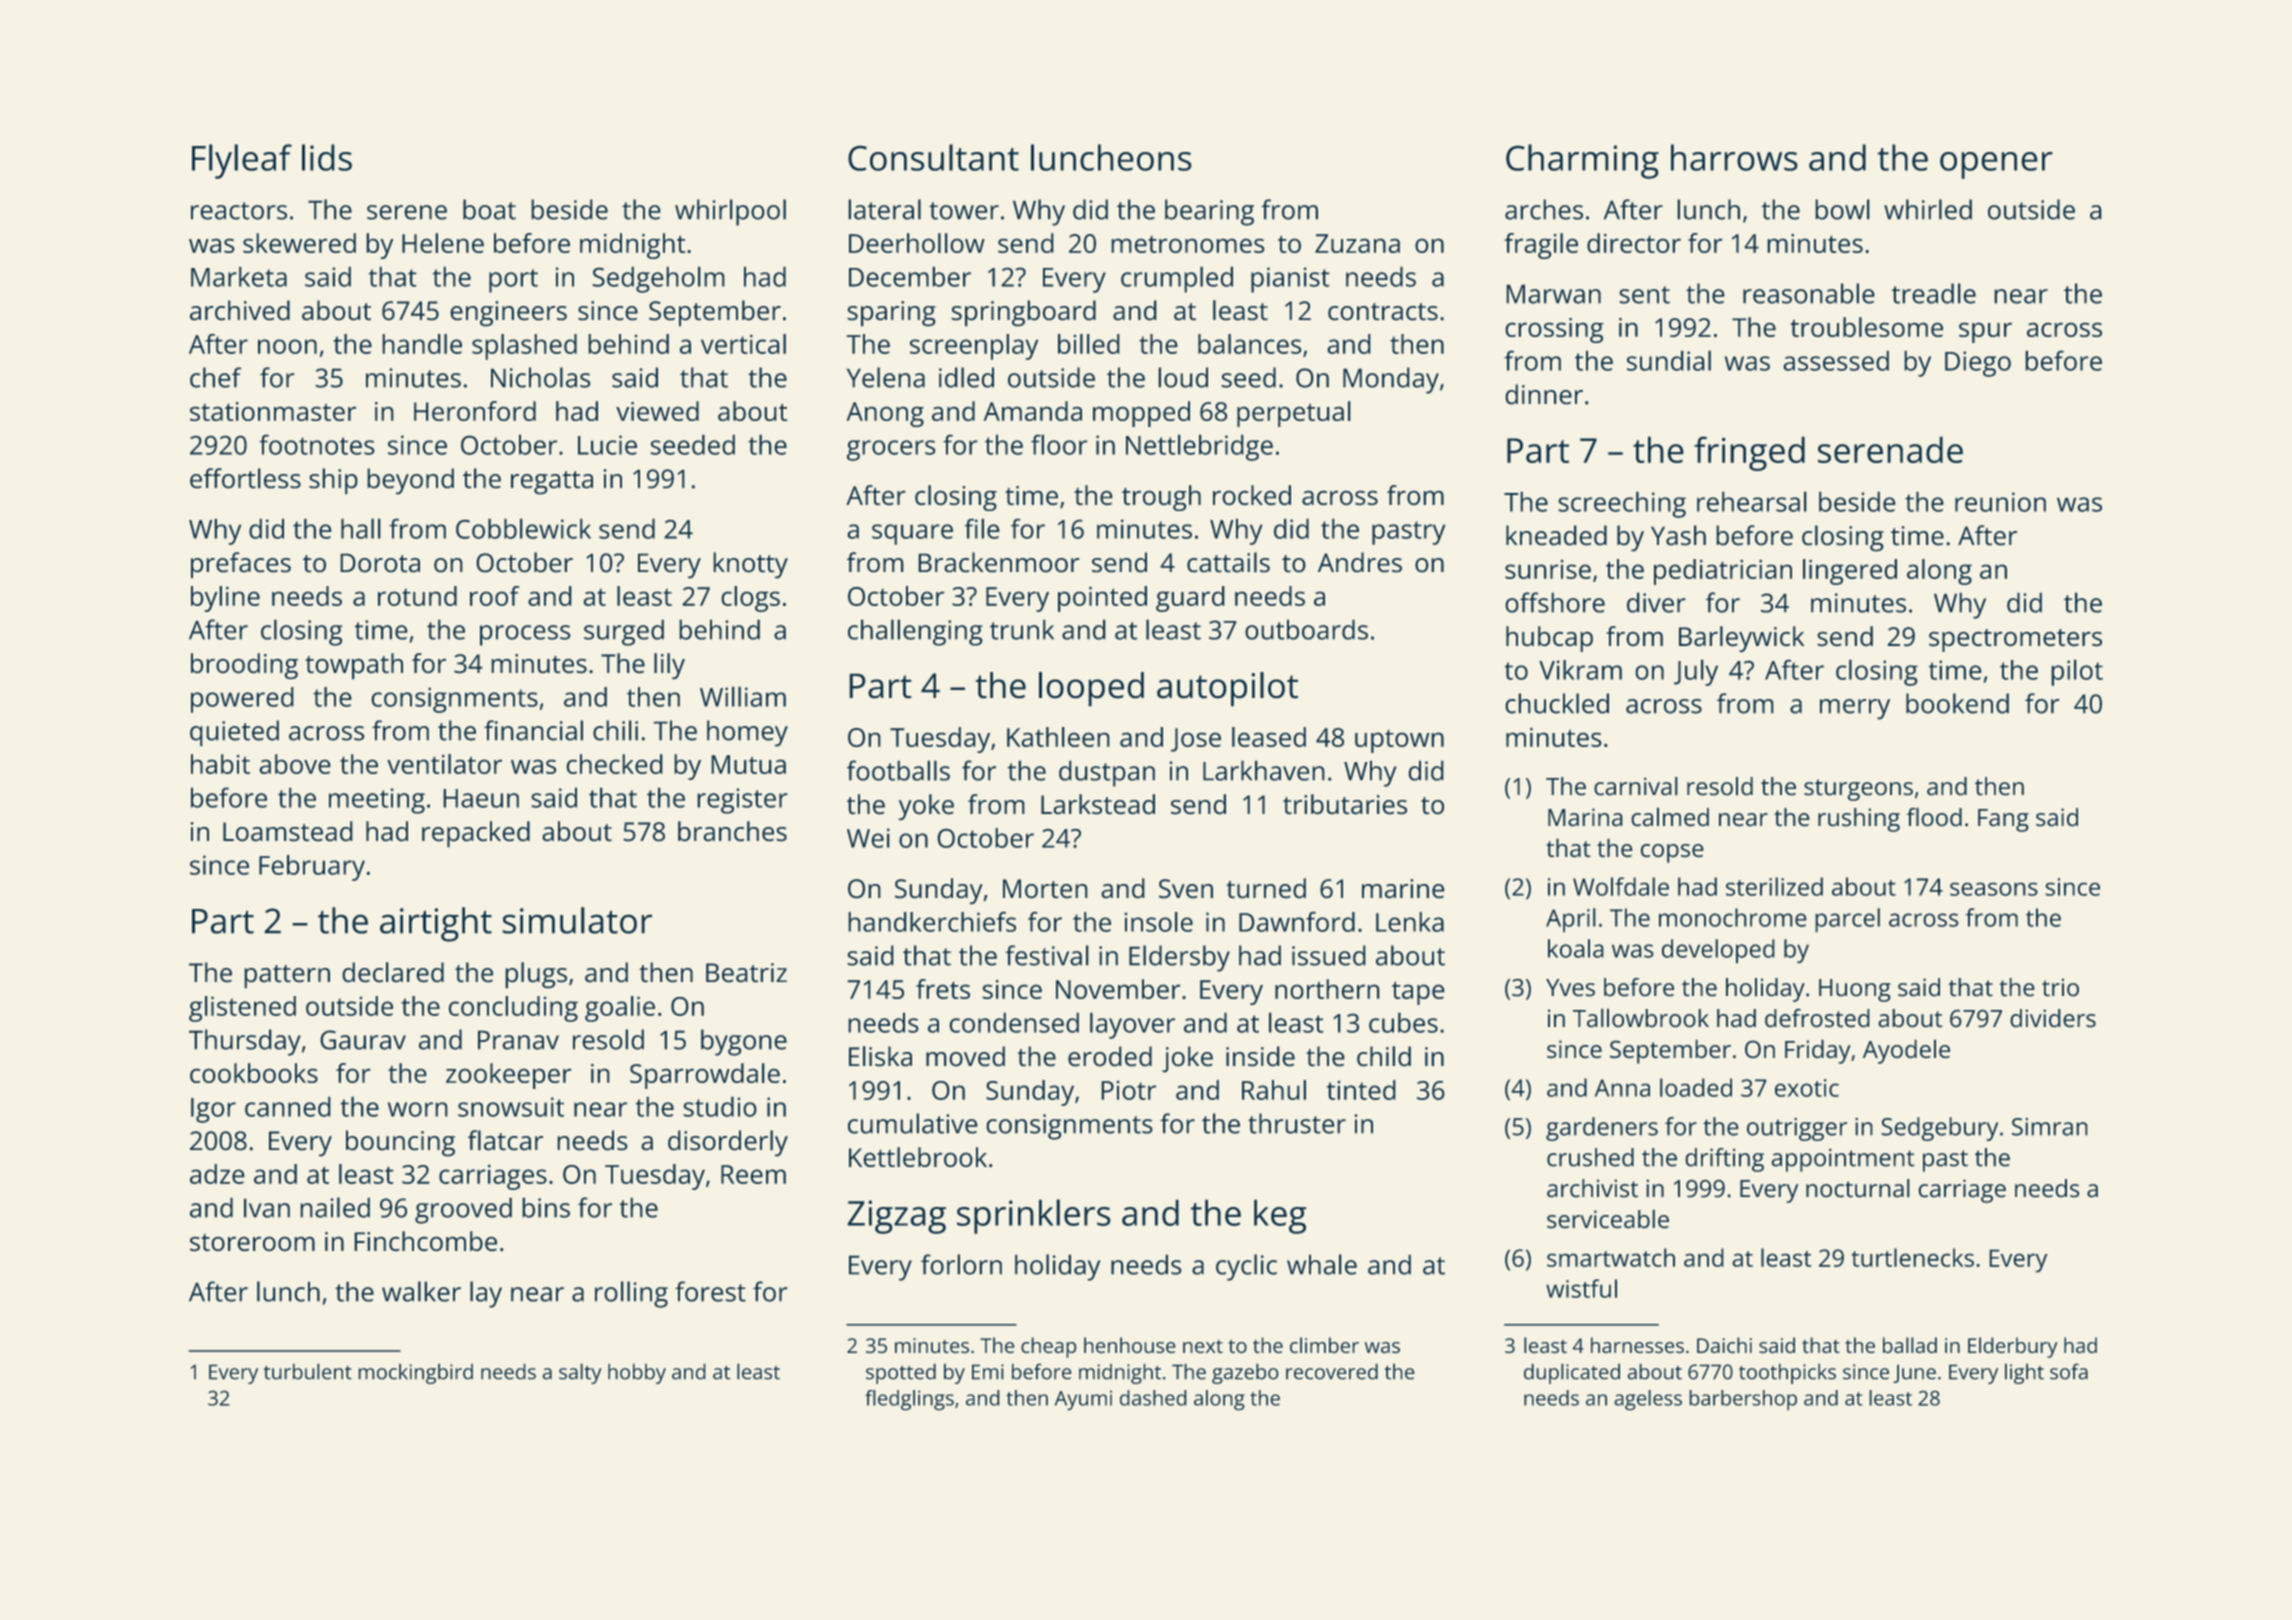 This screenshot has height=1620, width=2292. Describe the element at coordinates (898, 770) in the screenshot. I see `footballs` at that location.
